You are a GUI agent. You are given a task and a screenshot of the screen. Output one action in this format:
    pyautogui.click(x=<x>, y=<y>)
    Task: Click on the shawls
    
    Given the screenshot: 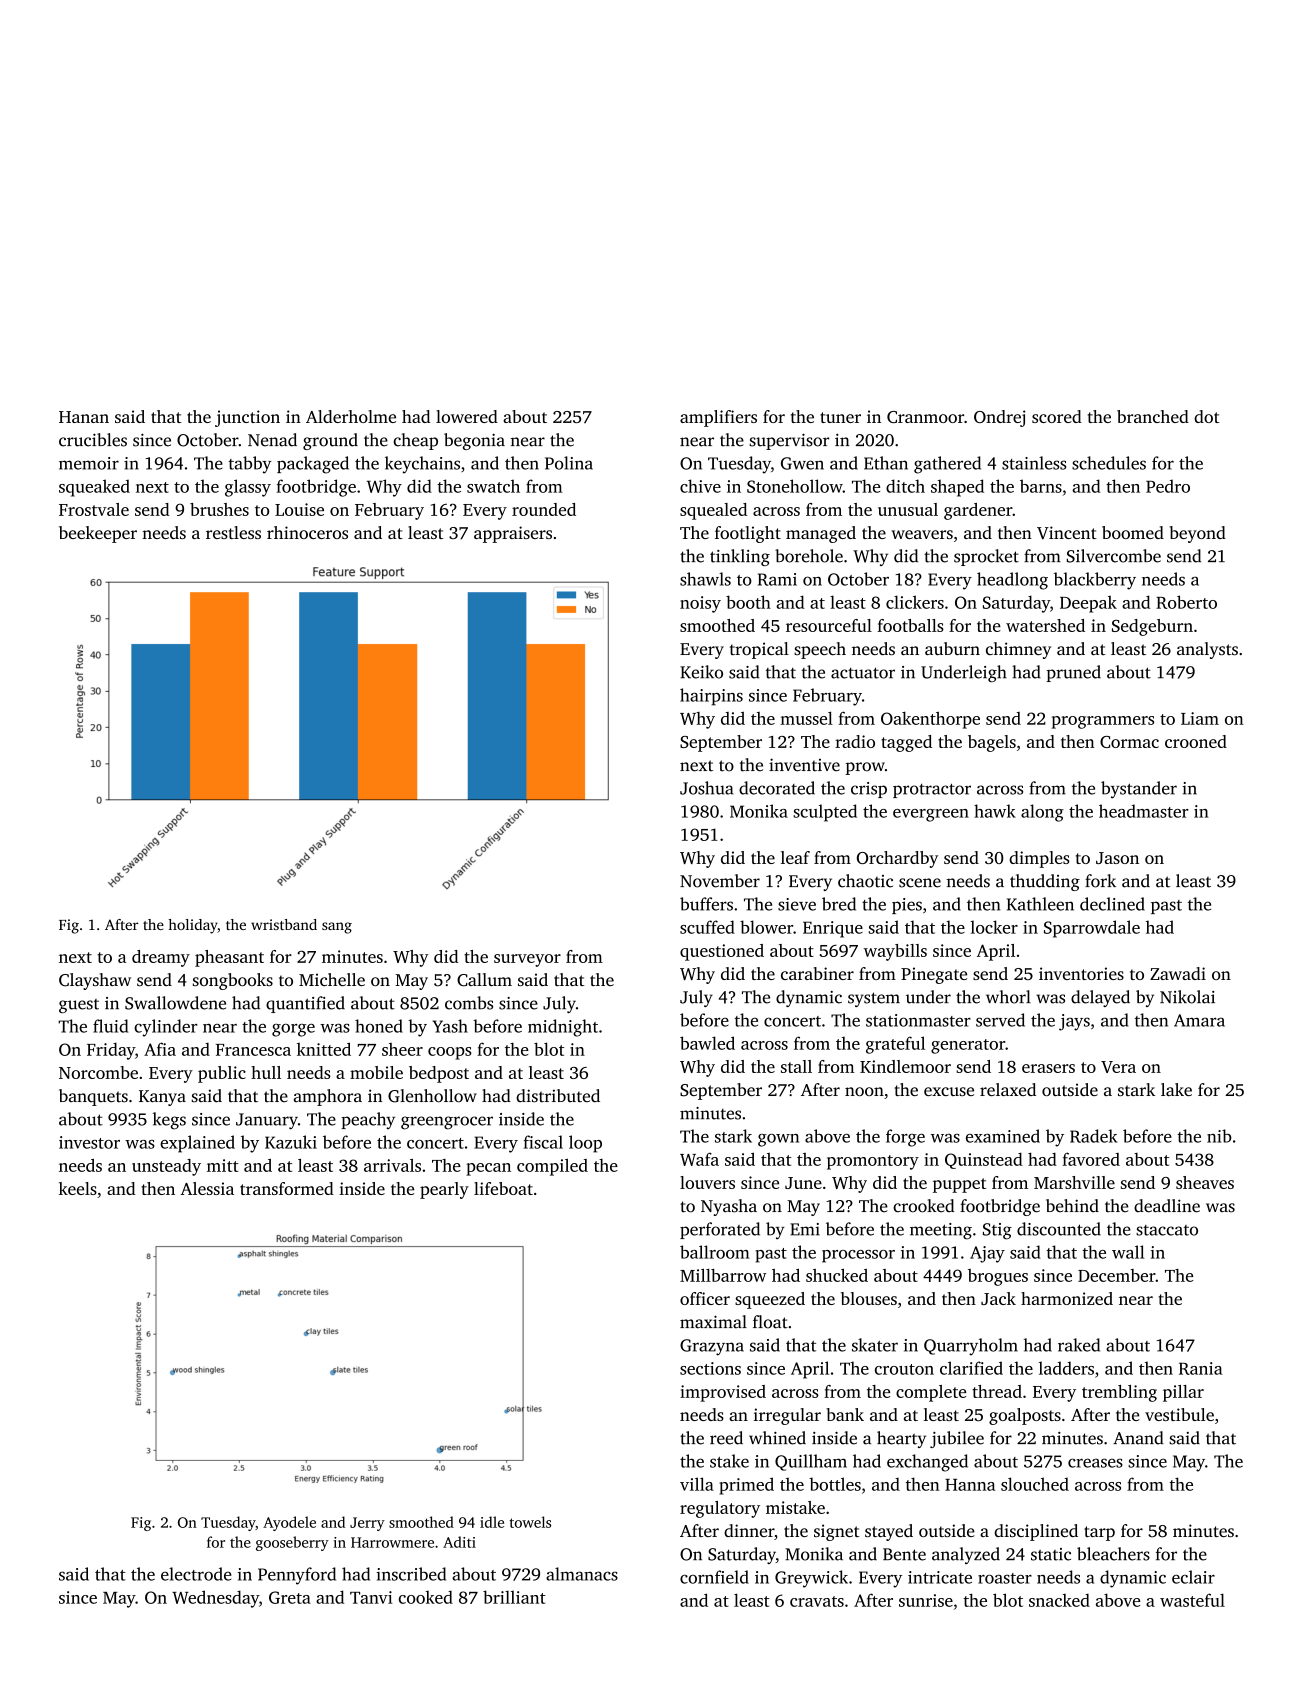 What is the action you would take?
    pyautogui.click(x=705, y=579)
